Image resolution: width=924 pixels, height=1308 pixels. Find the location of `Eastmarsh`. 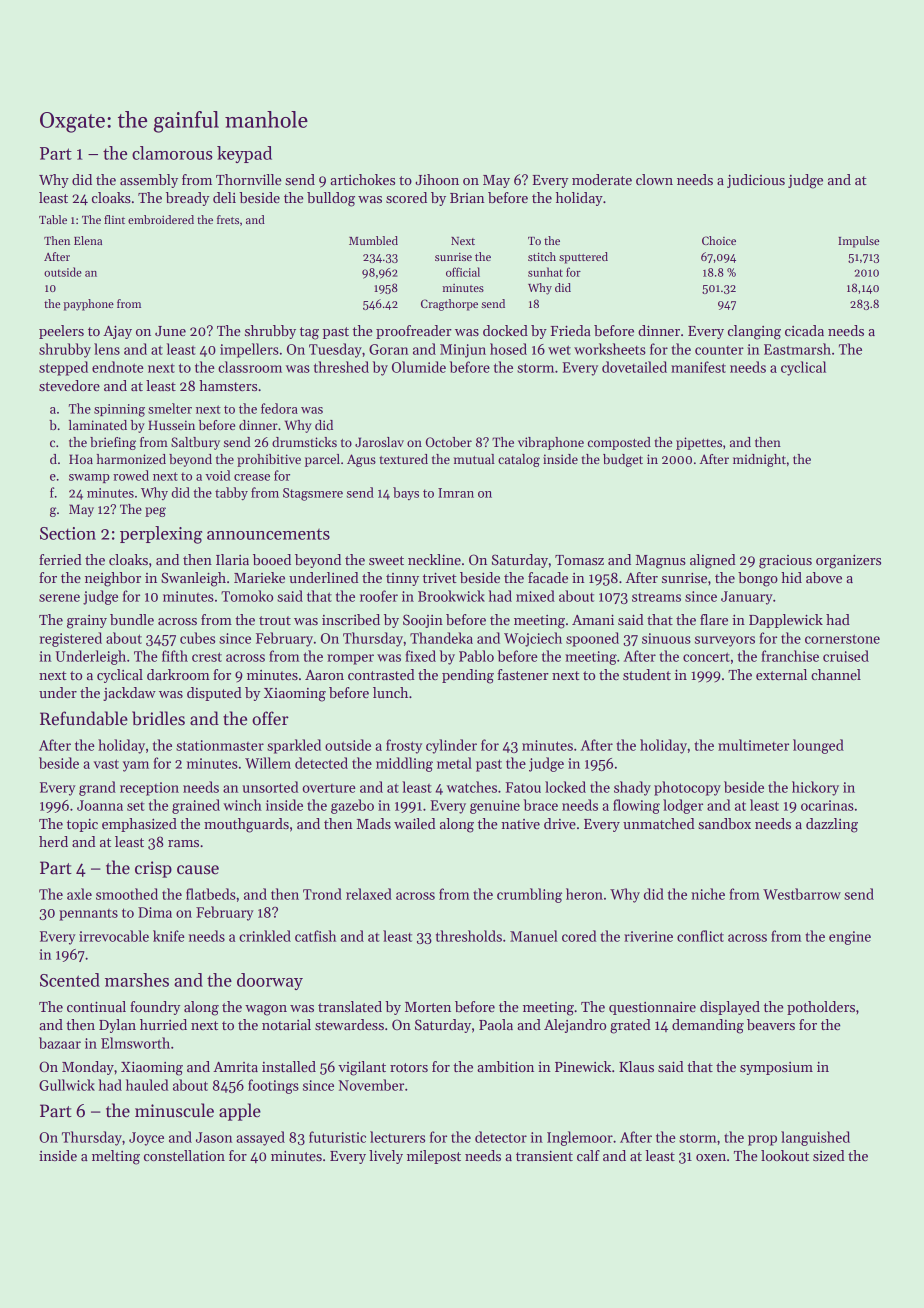

Eastmarsh is located at coordinates (797, 349).
